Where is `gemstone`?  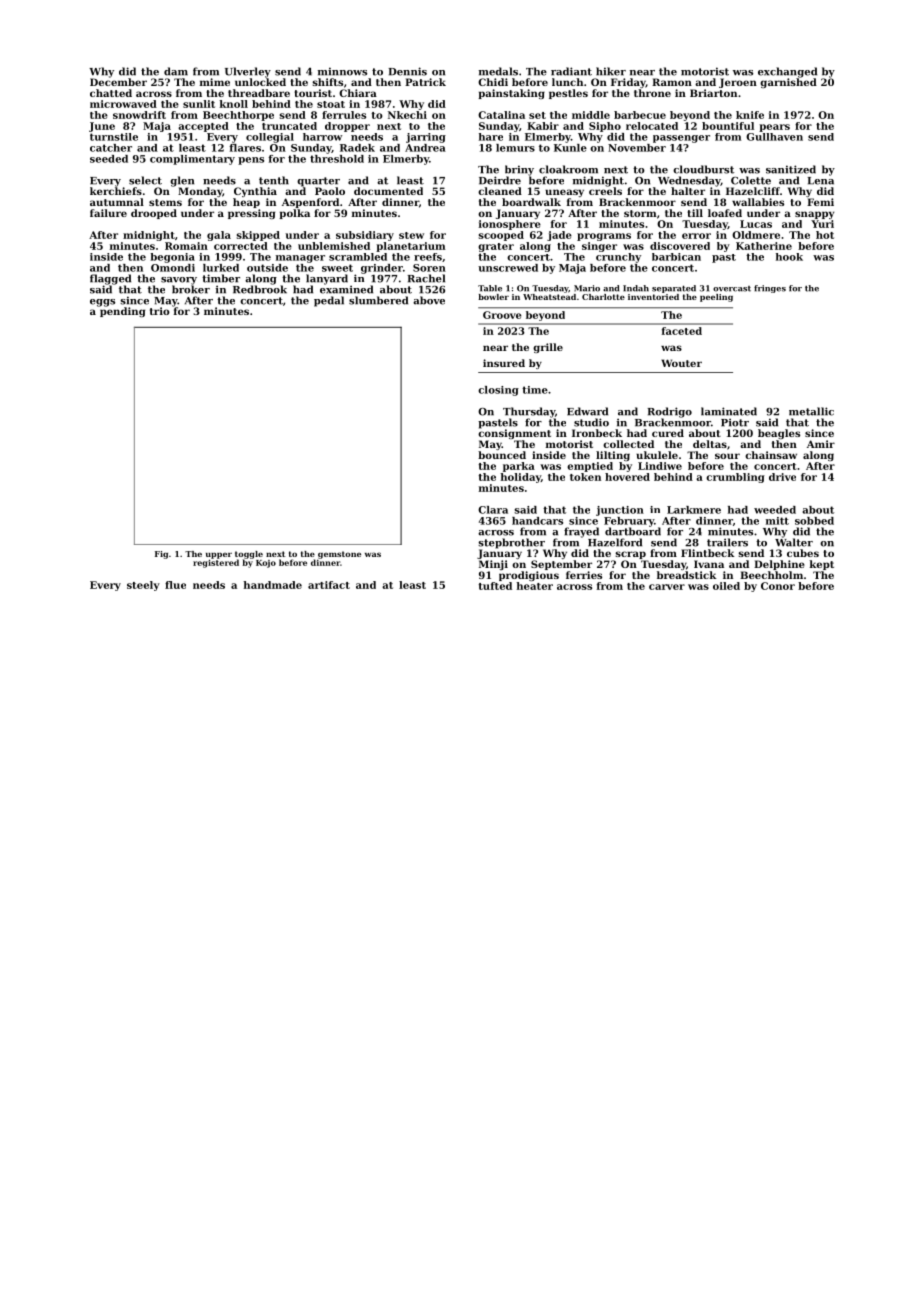 gemstone is located at coordinates (339, 555).
